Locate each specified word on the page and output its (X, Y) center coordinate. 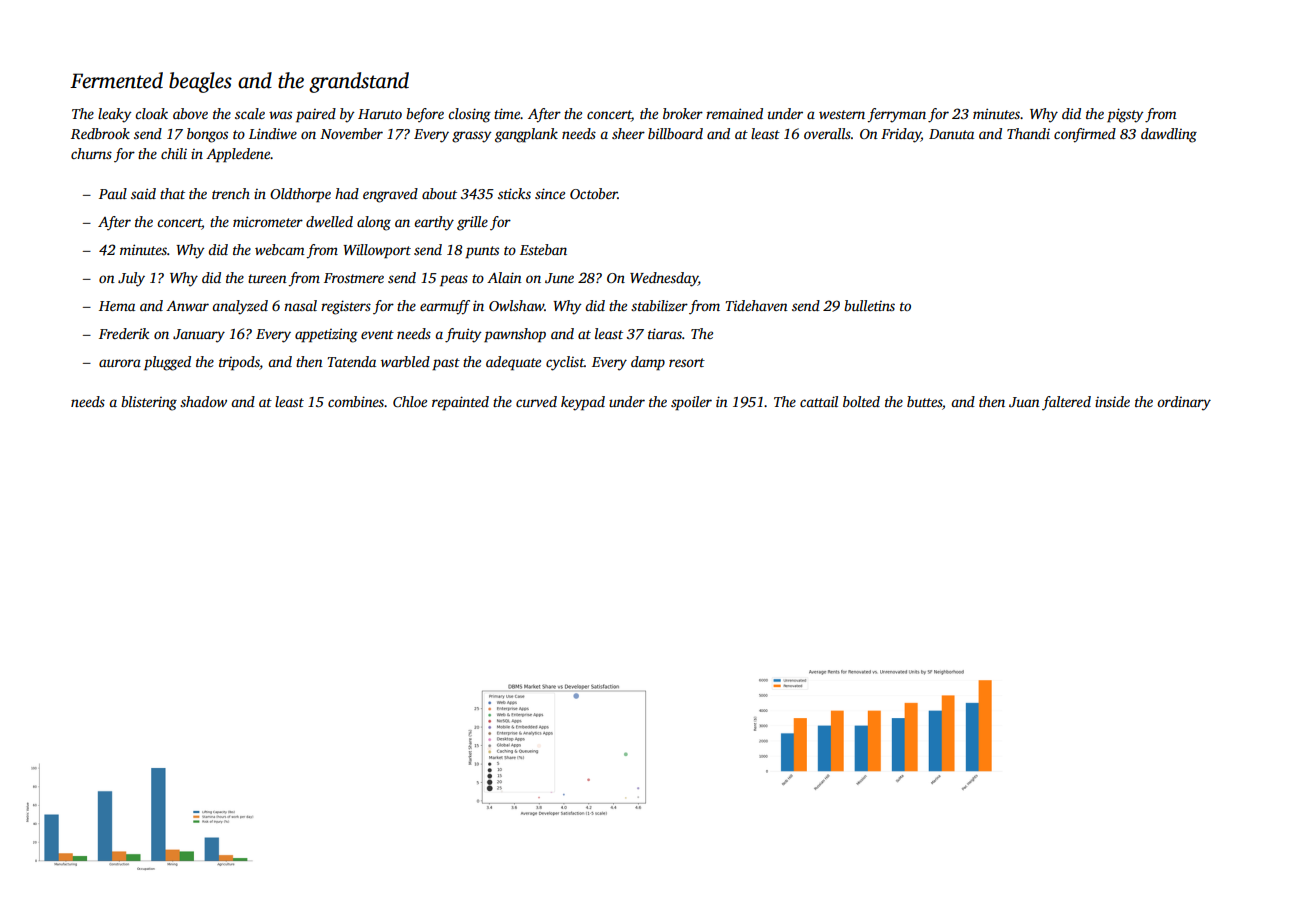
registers (346, 307)
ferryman (896, 115)
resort (687, 362)
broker (683, 113)
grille (472, 223)
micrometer (268, 221)
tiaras (665, 333)
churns (91, 153)
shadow (203, 401)
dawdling (1169, 135)
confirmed (1085, 135)
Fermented (116, 80)
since (550, 193)
